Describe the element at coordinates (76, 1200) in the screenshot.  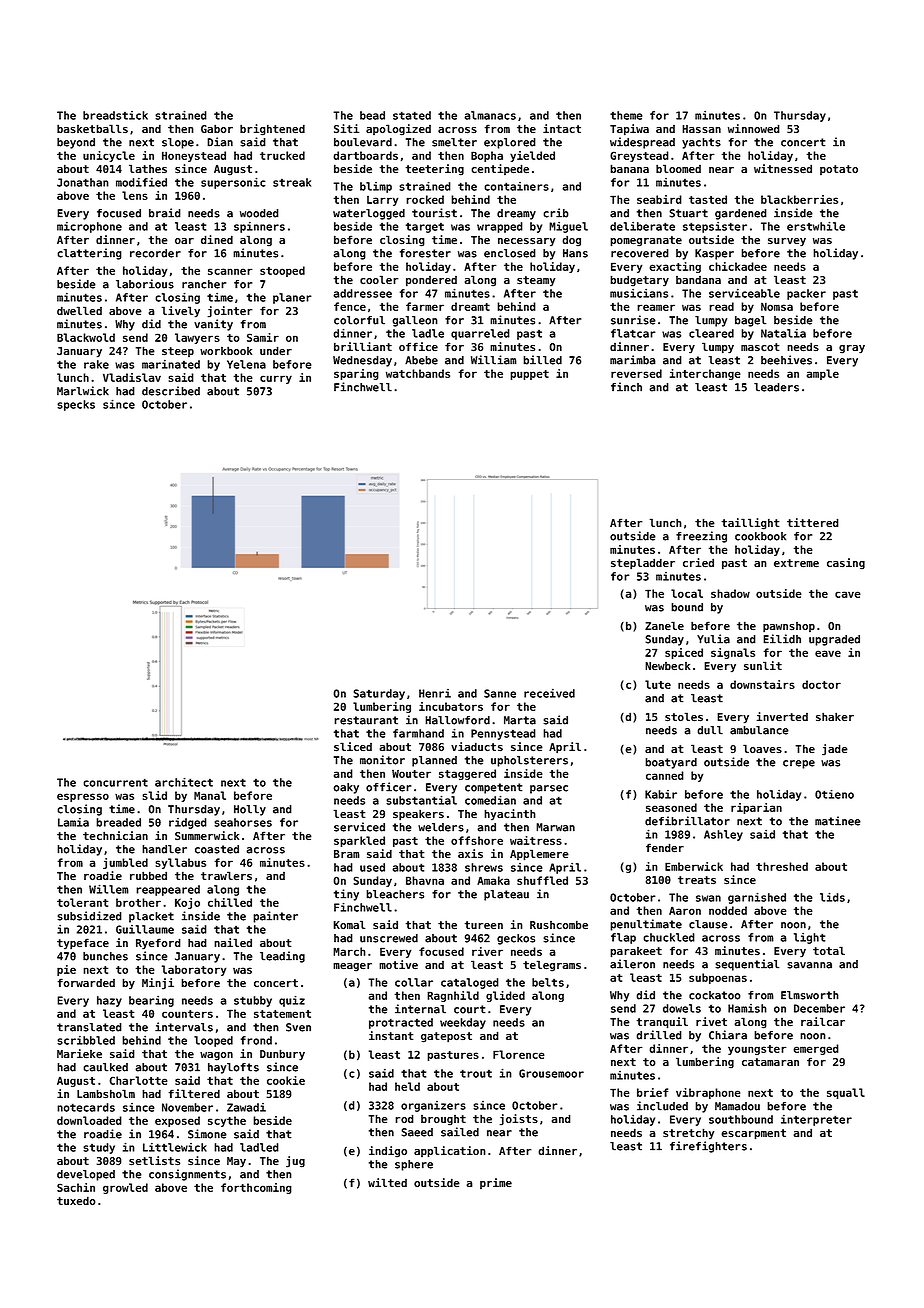
I see `tuxedo` at that location.
